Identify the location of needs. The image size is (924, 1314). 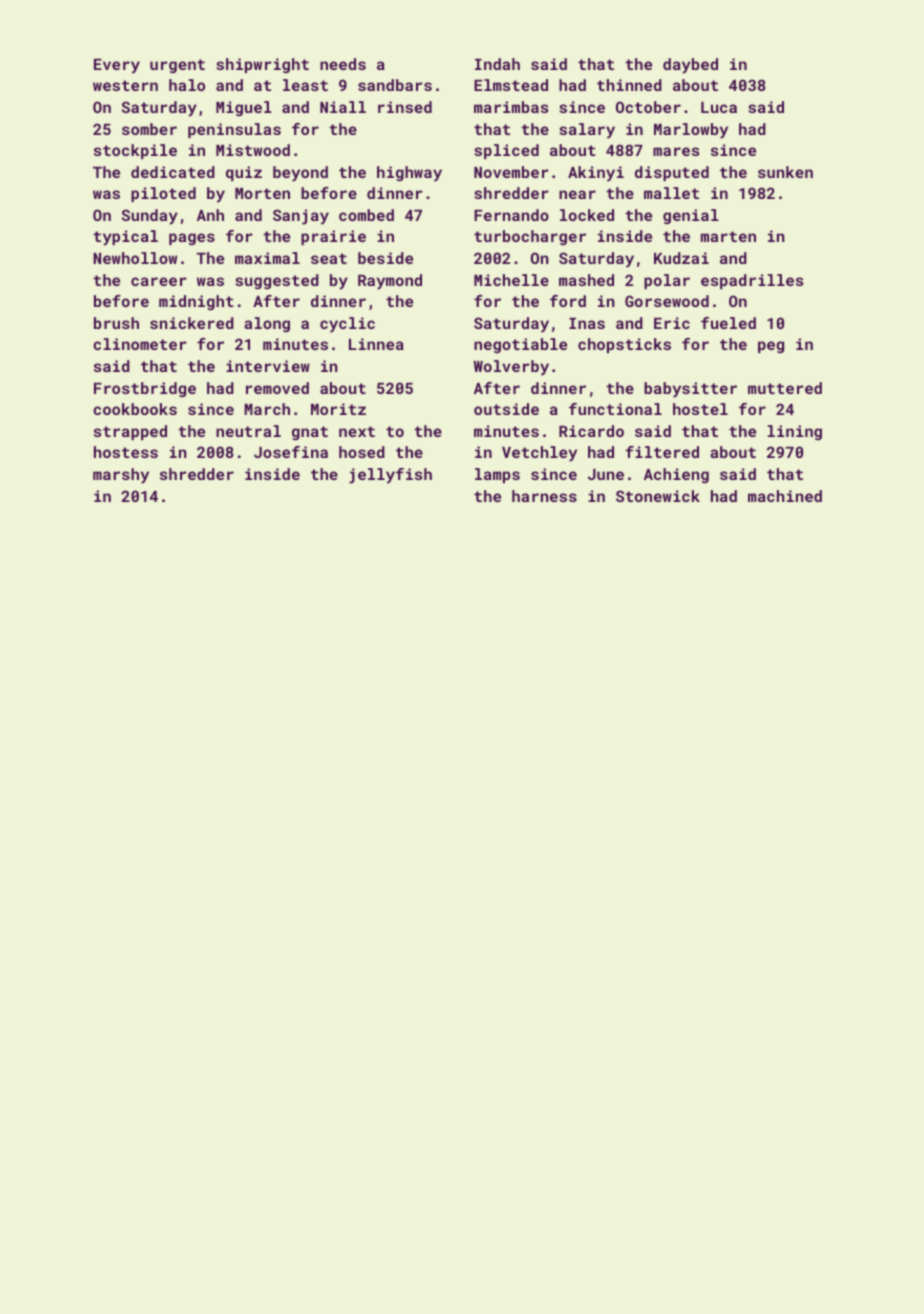
(343, 64).
